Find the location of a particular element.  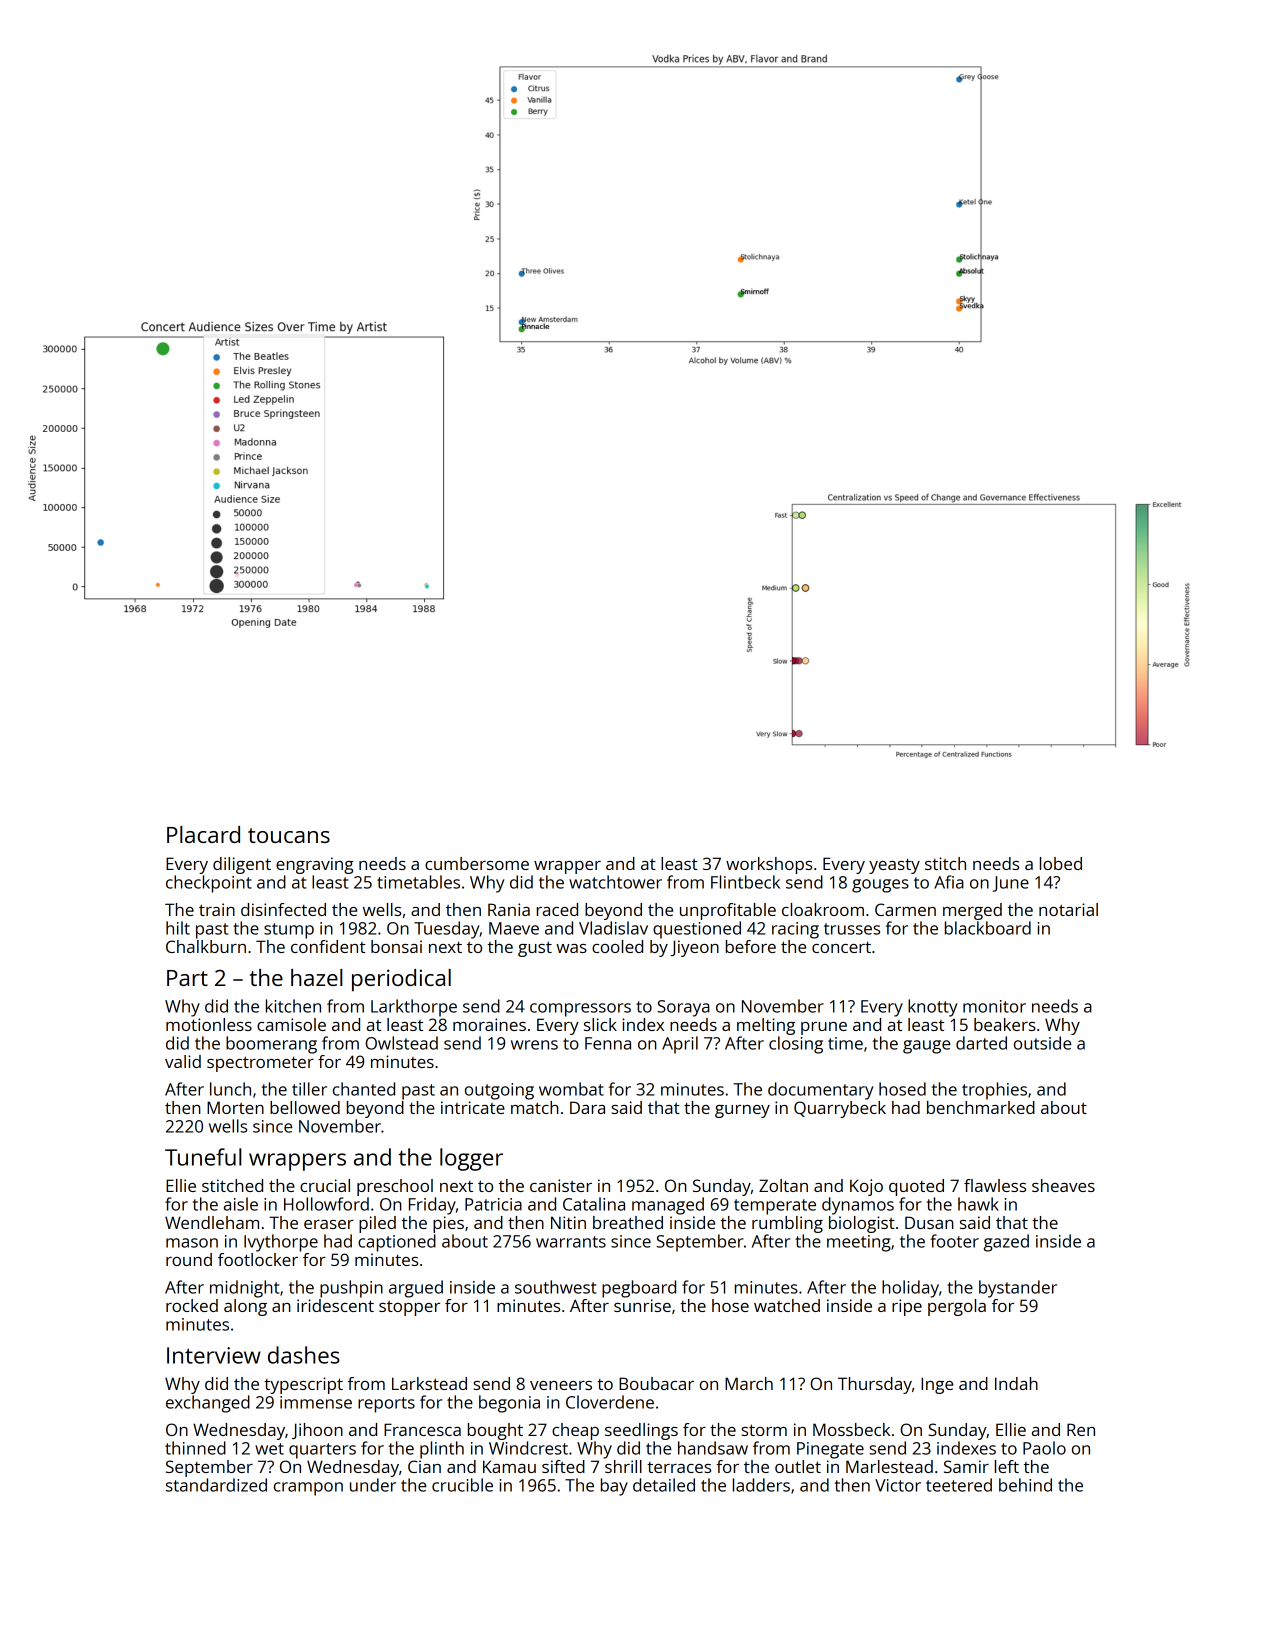

Boubacar is located at coordinates (656, 1383).
